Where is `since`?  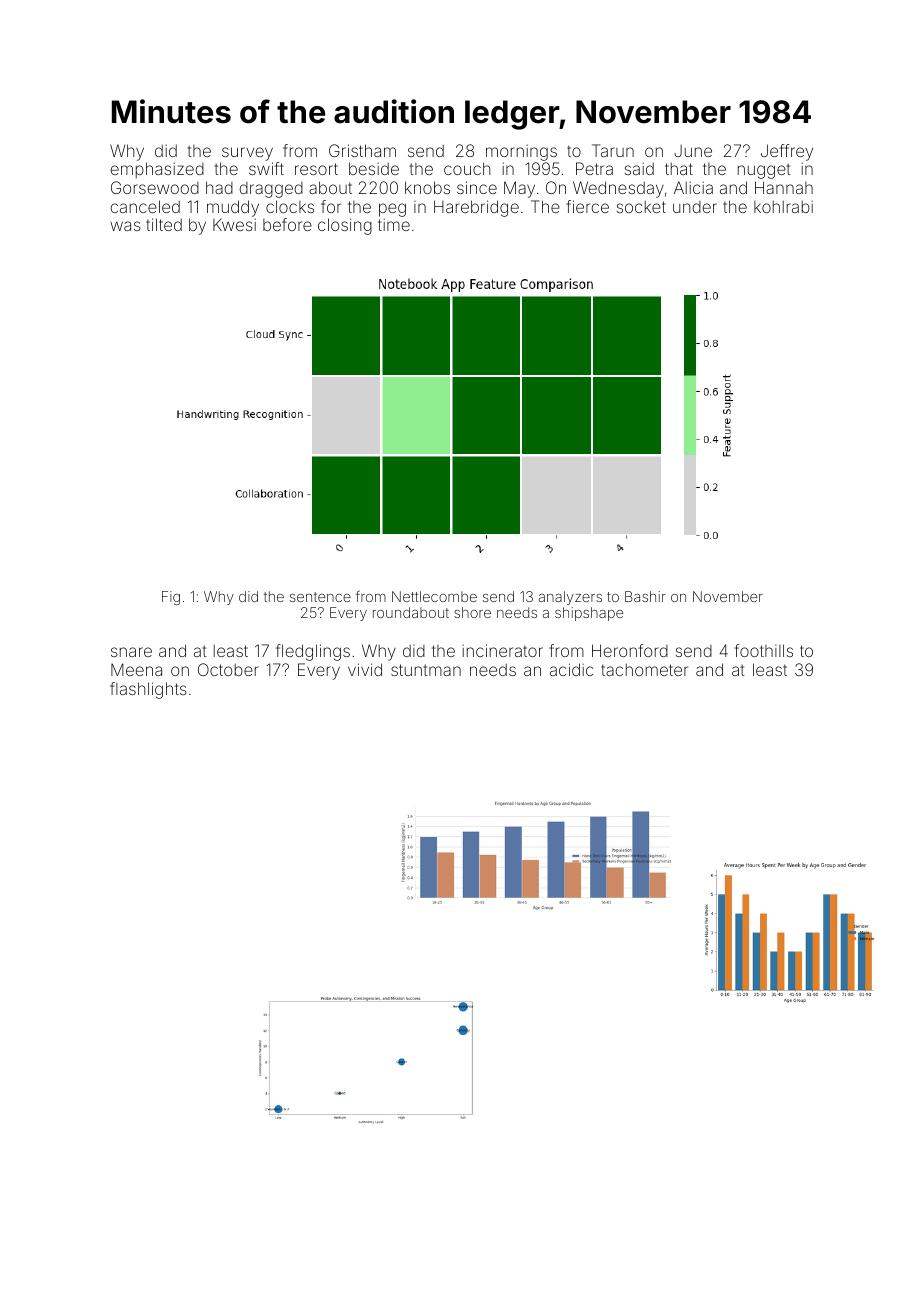
since is located at coordinates (477, 187).
